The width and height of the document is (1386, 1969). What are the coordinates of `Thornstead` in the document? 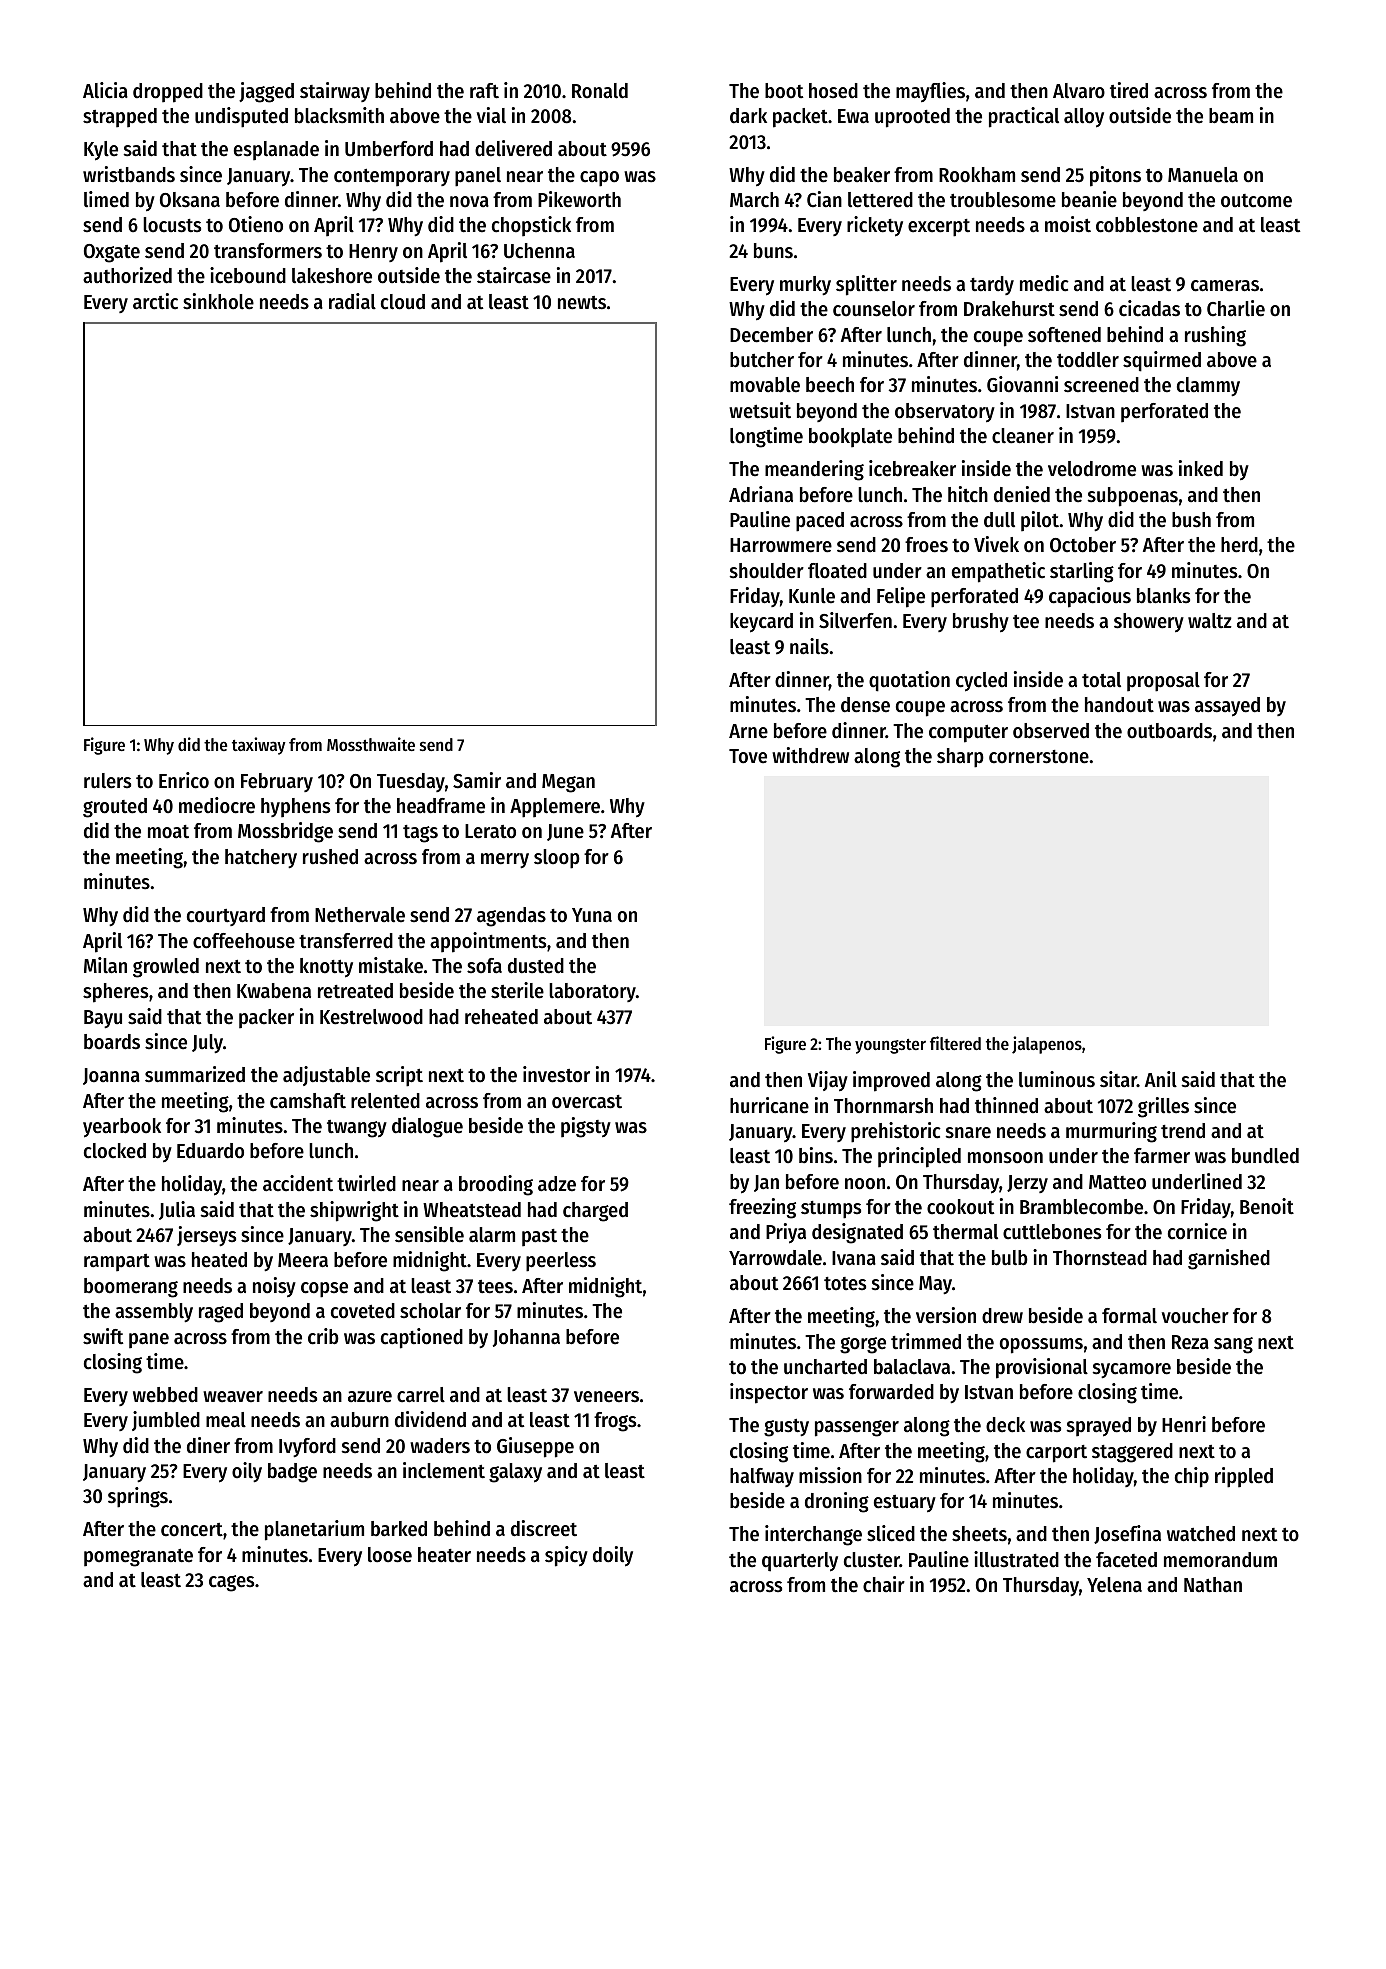 It's located at (1100, 1258).
